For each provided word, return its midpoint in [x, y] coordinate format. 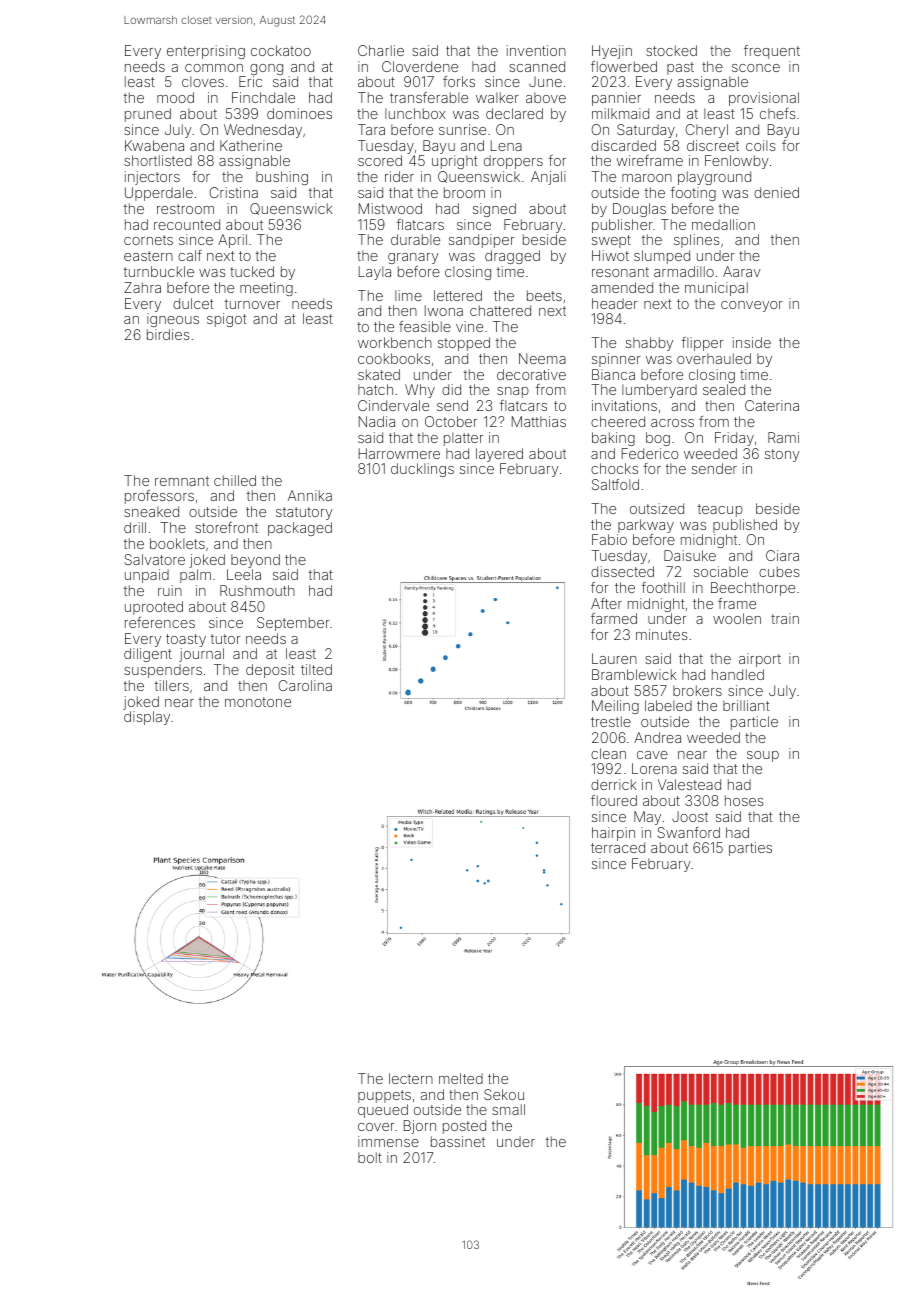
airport [760, 660]
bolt [370, 1157]
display [147, 718]
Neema [542, 358]
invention [536, 50]
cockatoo [281, 50]
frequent [772, 52]
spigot [226, 320]
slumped [662, 257]
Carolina [305, 685]
